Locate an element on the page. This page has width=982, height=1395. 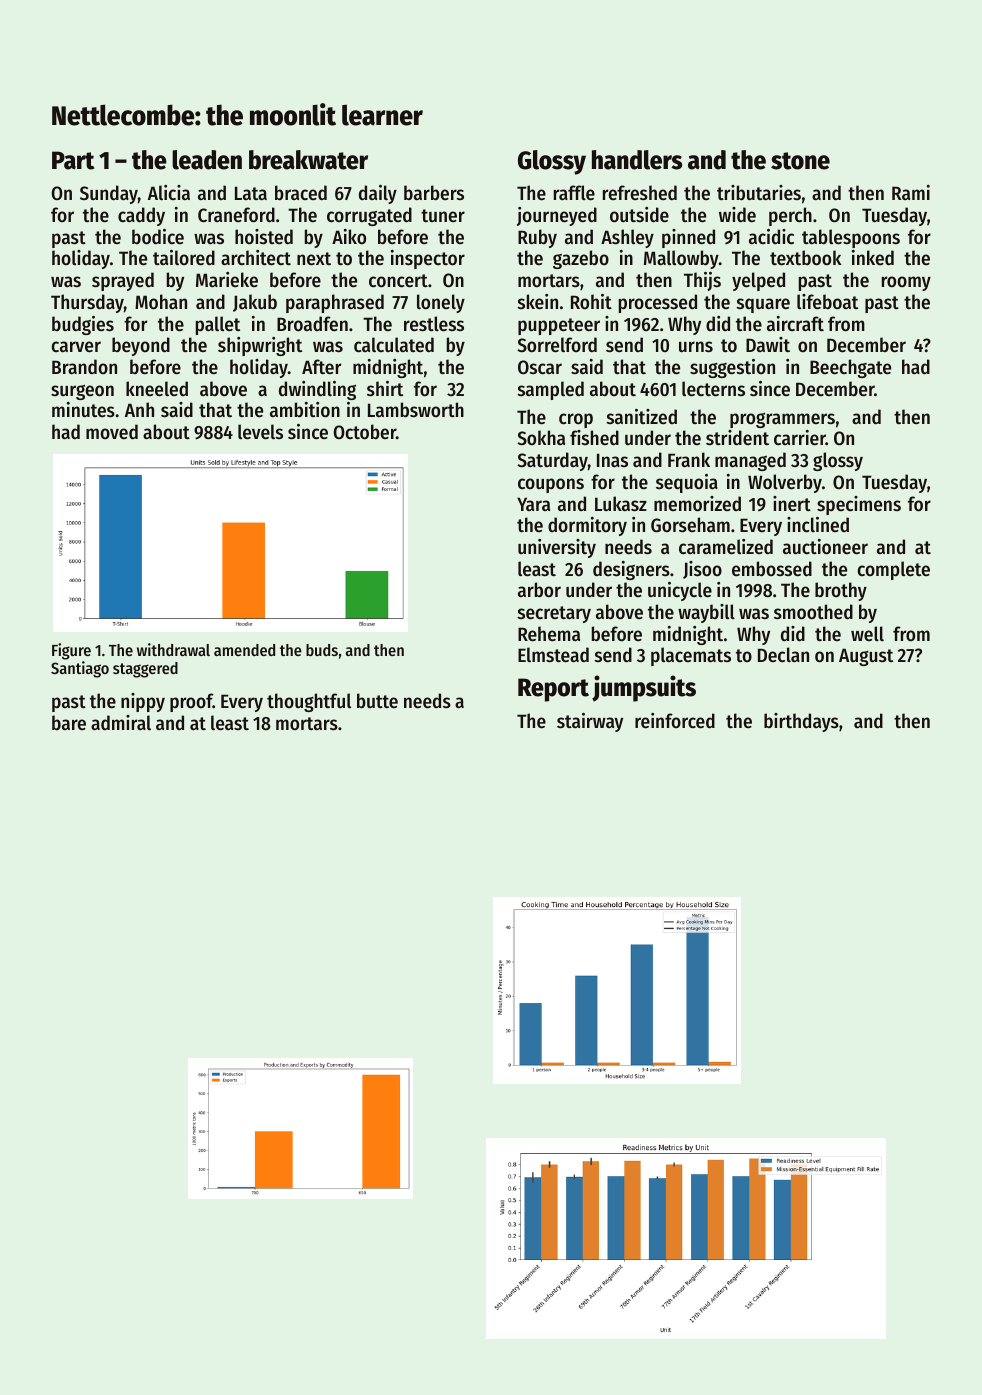
carrier is located at coordinates (800, 438).
